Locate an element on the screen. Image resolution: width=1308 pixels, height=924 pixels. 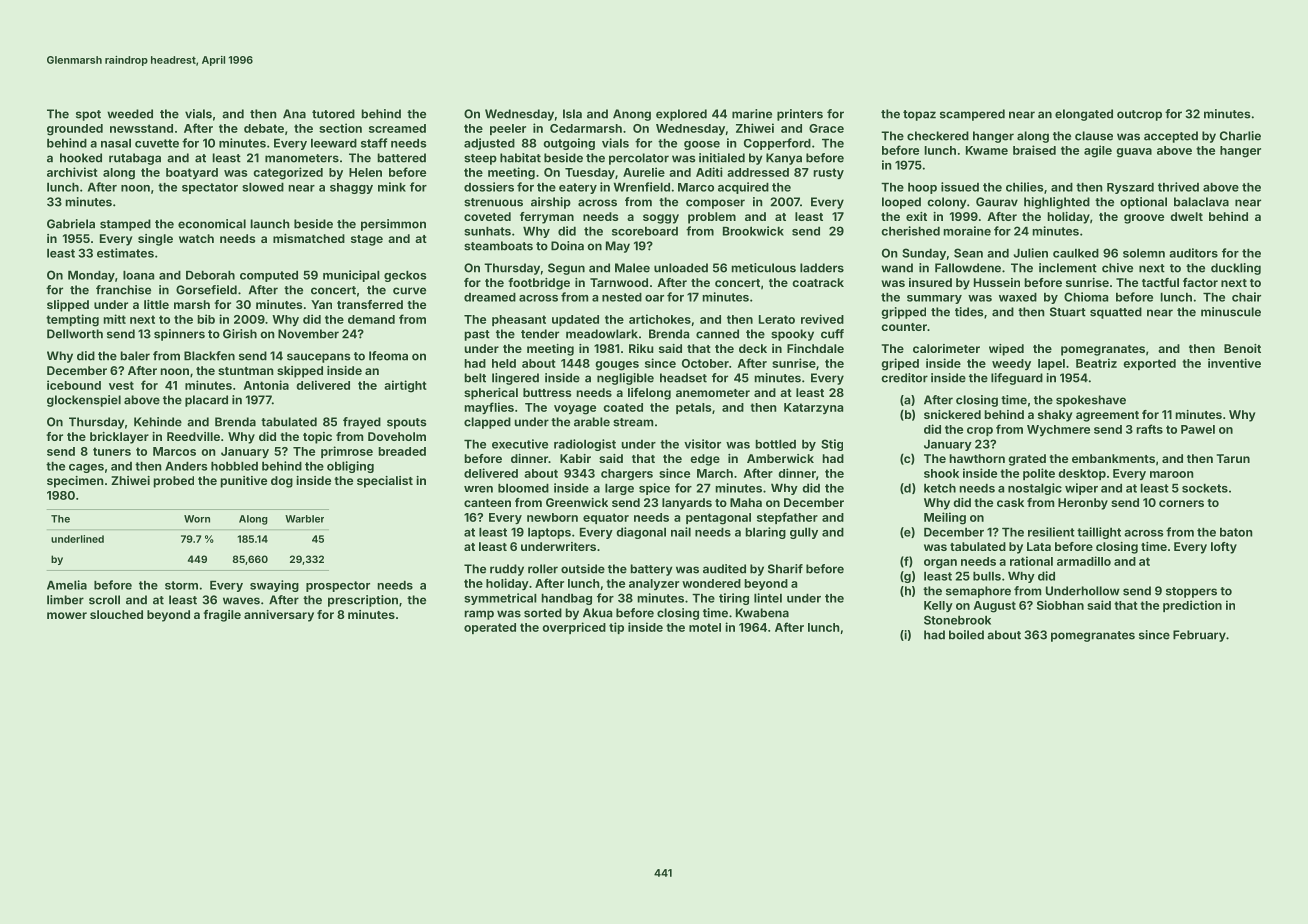
February is located at coordinates (1199, 636).
